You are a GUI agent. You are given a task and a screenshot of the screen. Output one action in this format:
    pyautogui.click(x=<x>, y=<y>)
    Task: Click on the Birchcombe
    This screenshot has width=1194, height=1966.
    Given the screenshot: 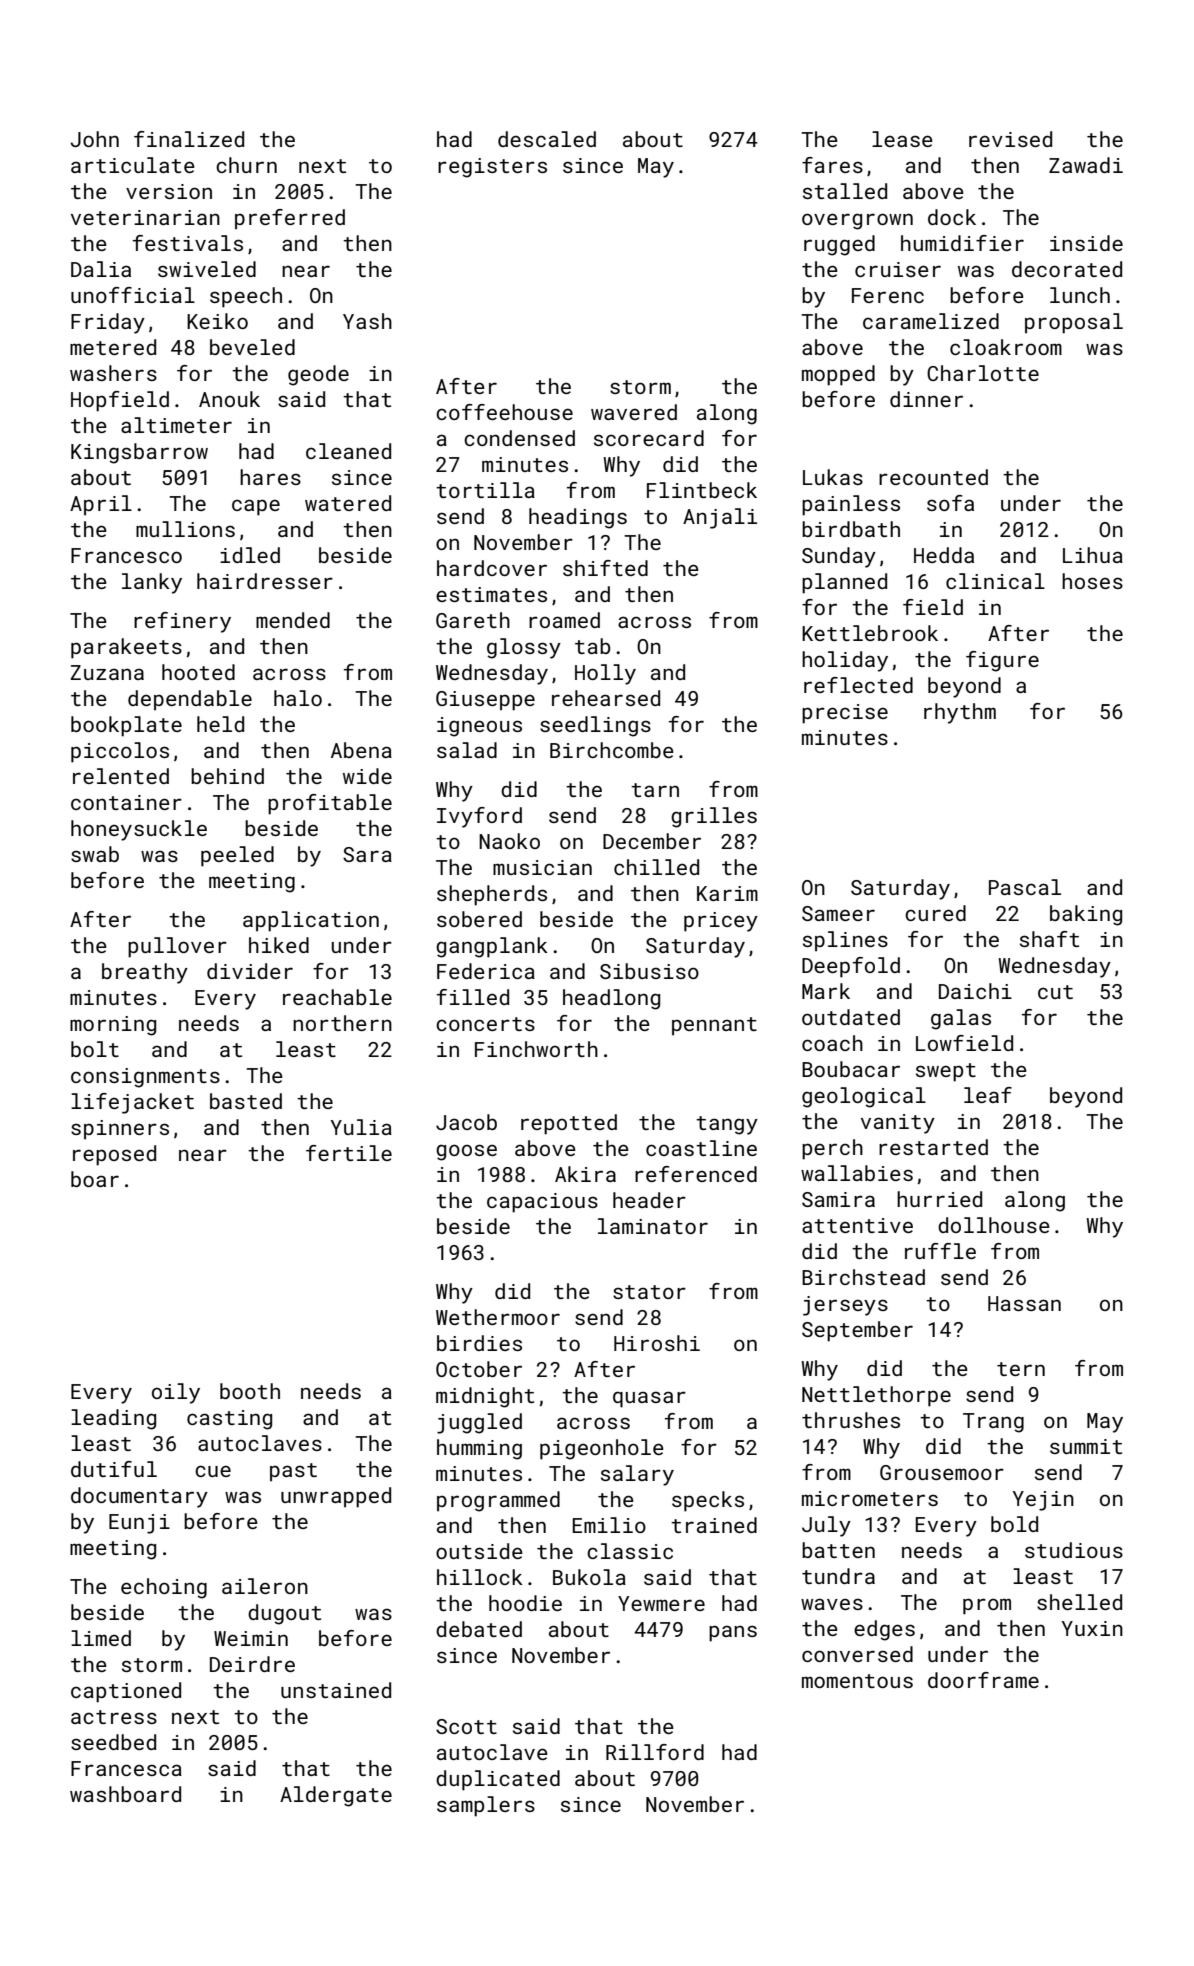 What is the action you would take?
    pyautogui.click(x=612, y=750)
